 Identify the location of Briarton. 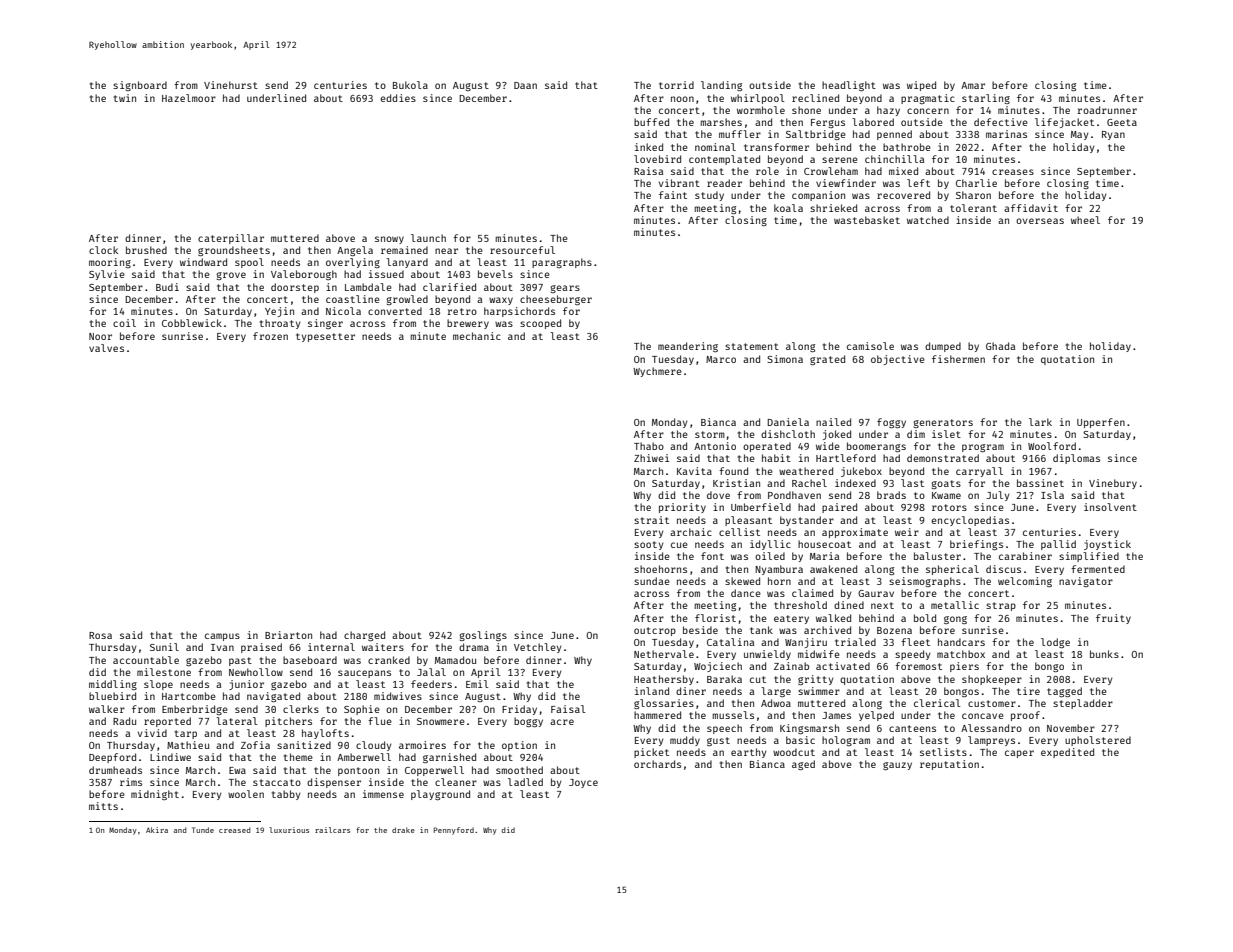
(288, 635).
